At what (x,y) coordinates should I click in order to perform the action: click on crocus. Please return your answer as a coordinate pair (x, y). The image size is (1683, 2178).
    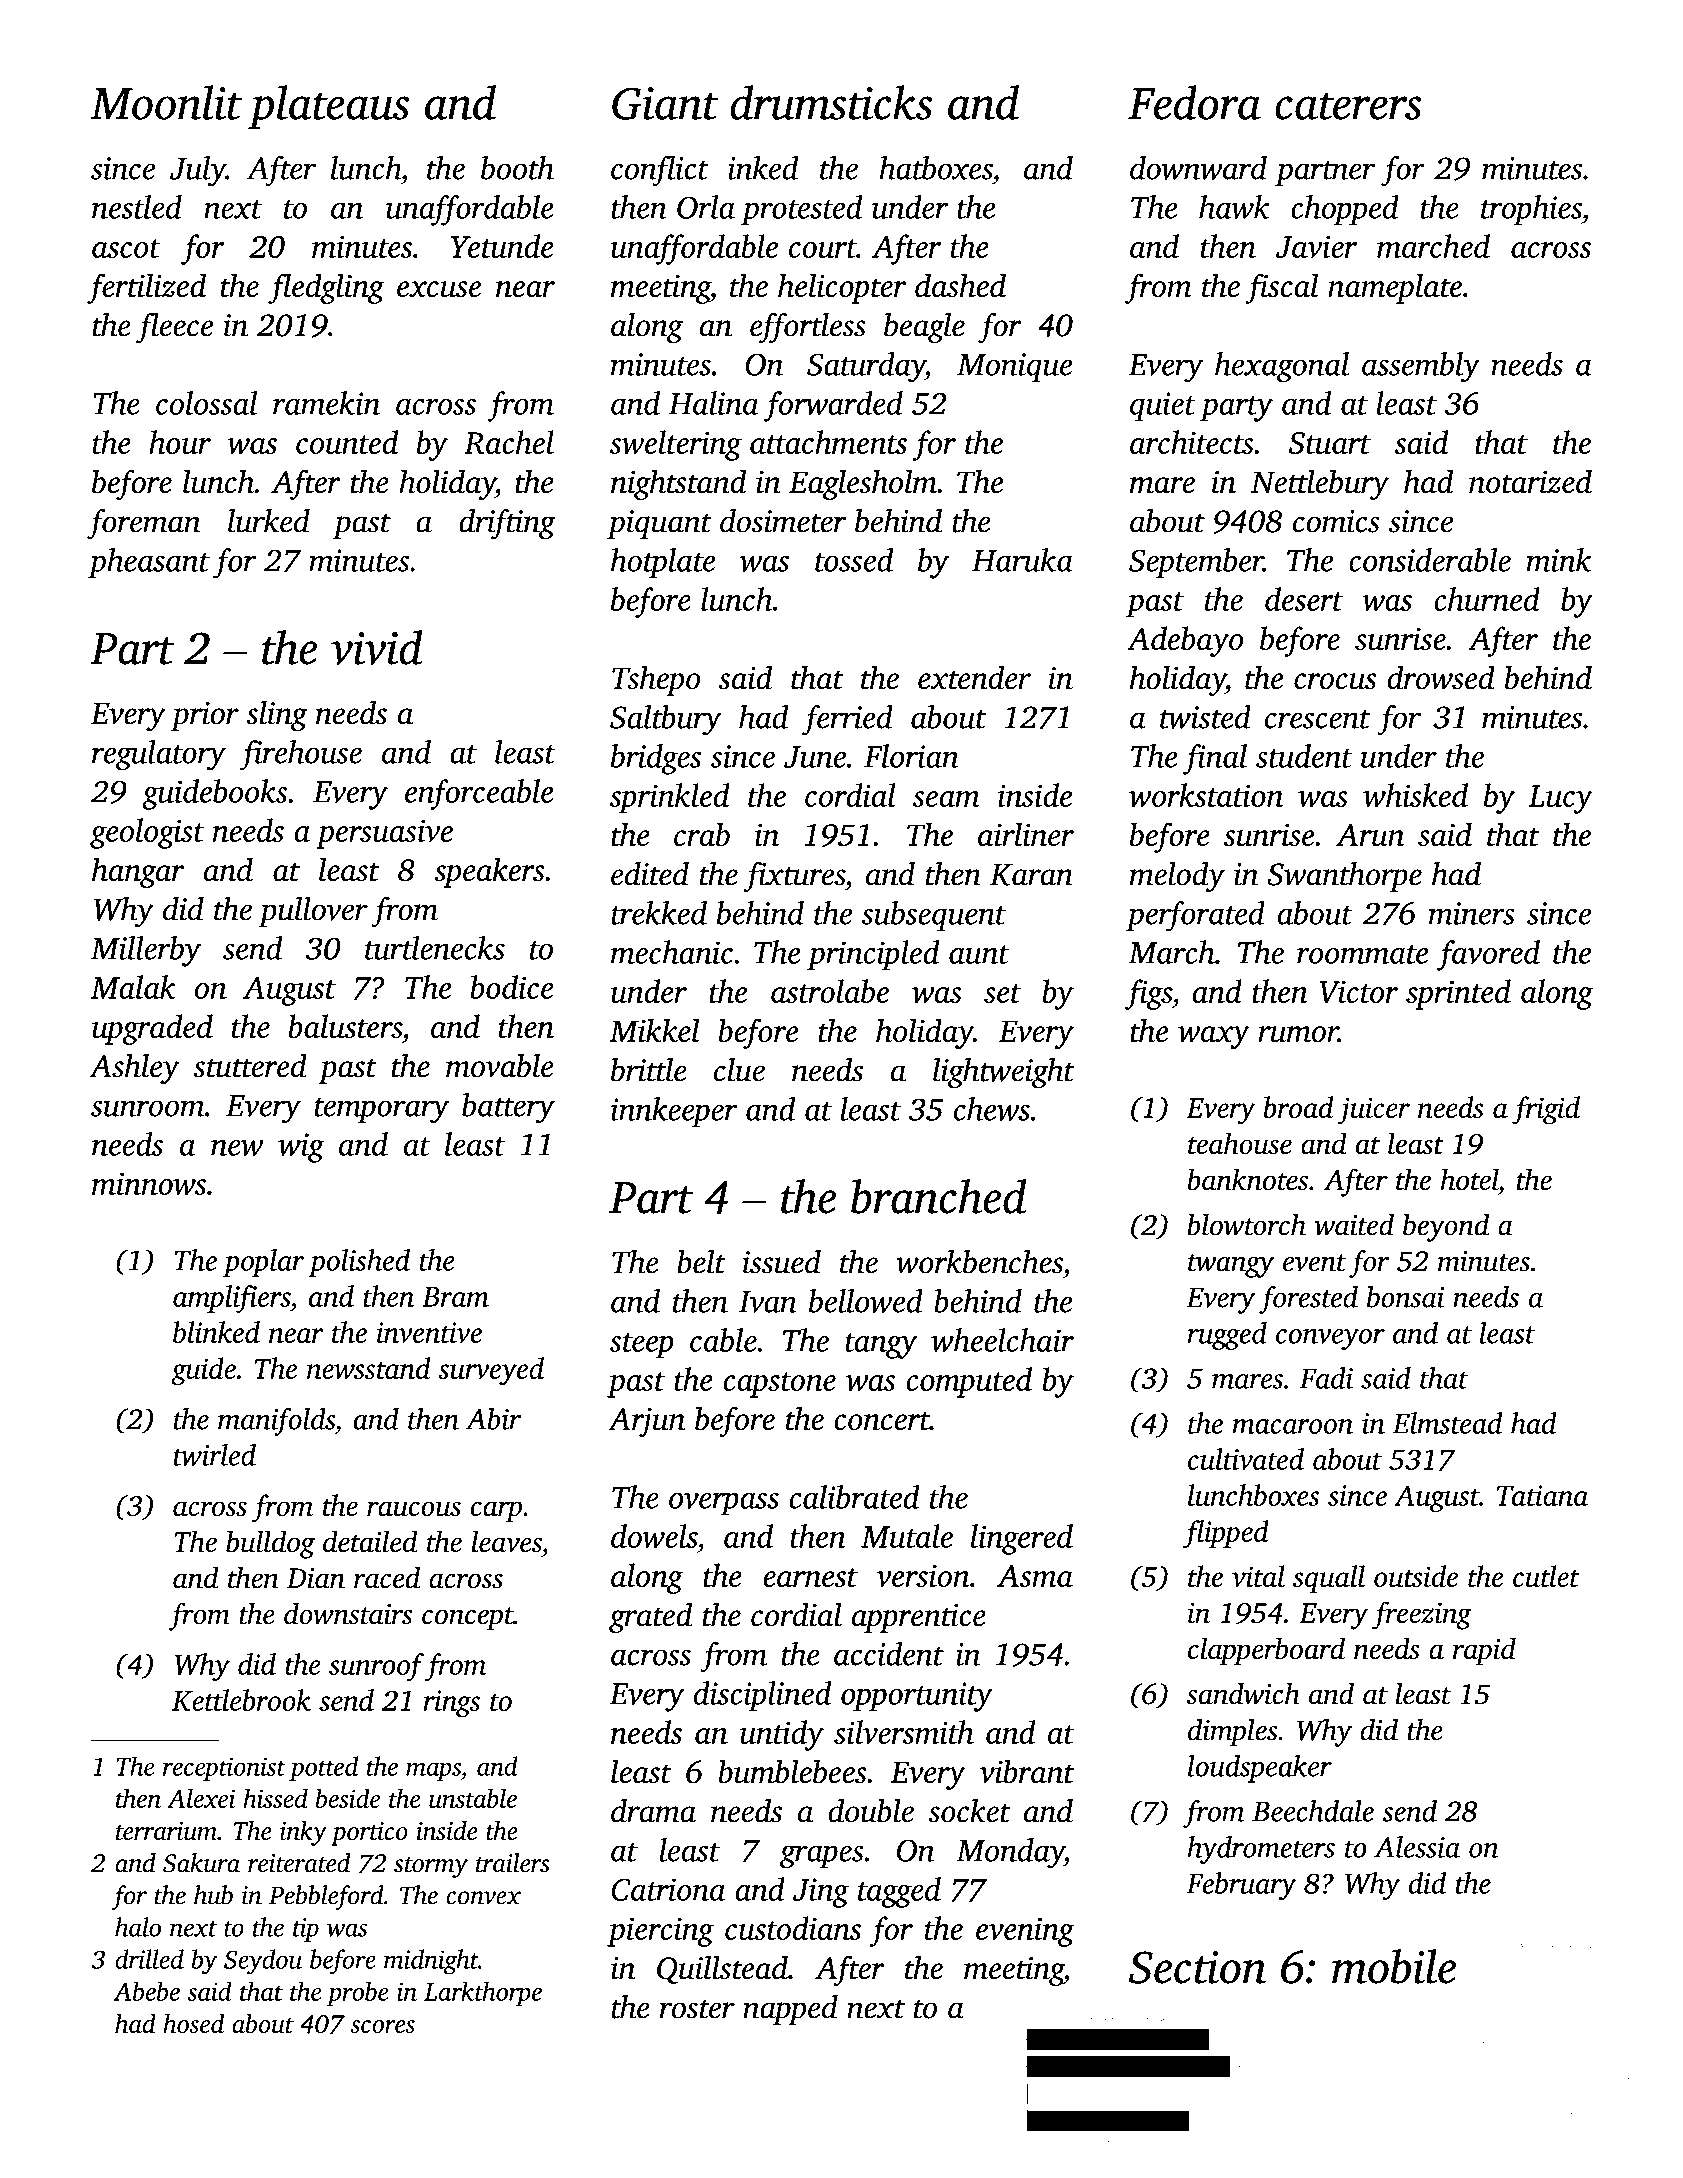
    Looking at the image, I should click on (1335, 681).
